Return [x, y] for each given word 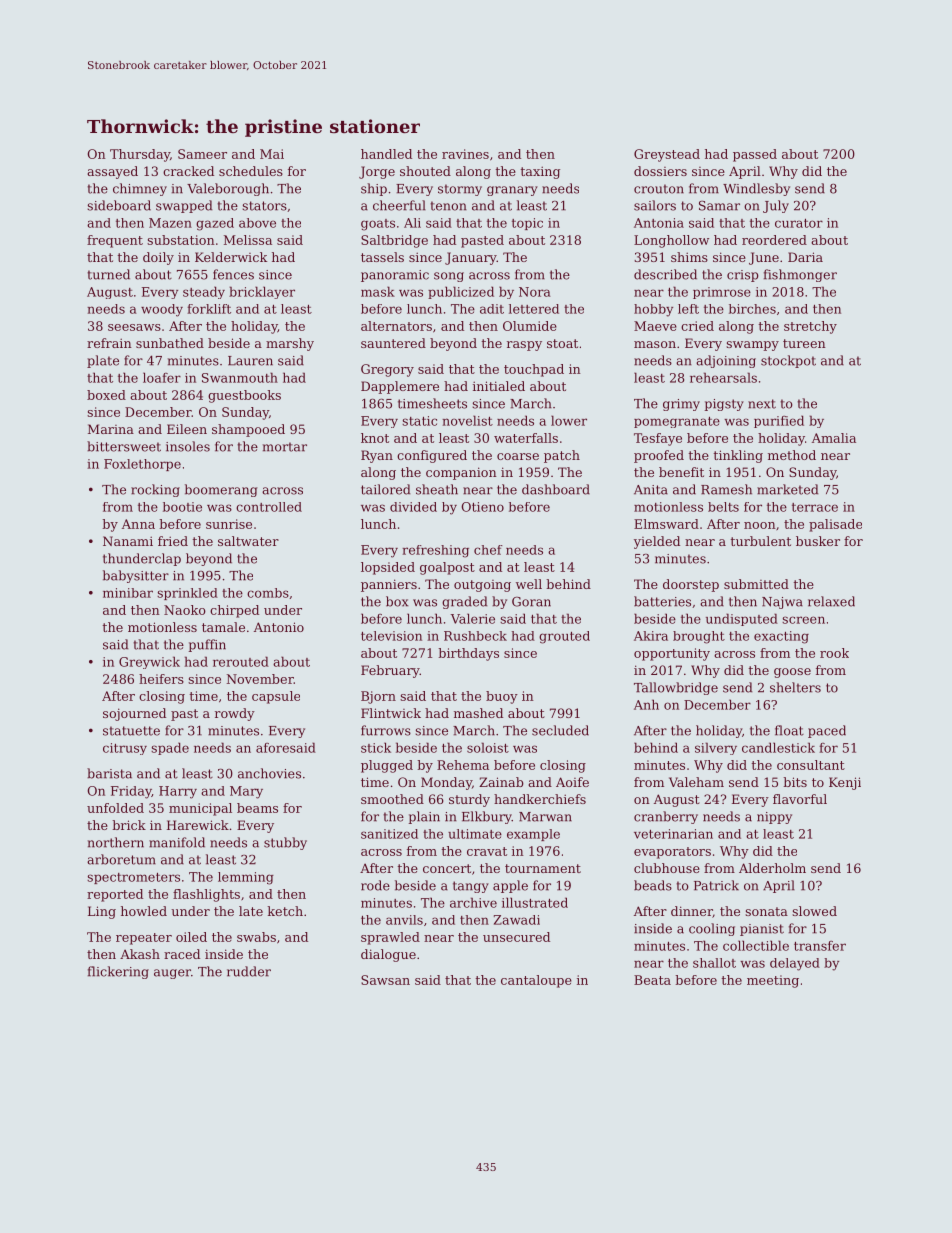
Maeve [655, 326]
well [529, 584]
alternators [396, 326]
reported [115, 895]
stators [264, 206]
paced [827, 731]
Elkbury [487, 817]
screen [803, 620]
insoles [188, 446]
